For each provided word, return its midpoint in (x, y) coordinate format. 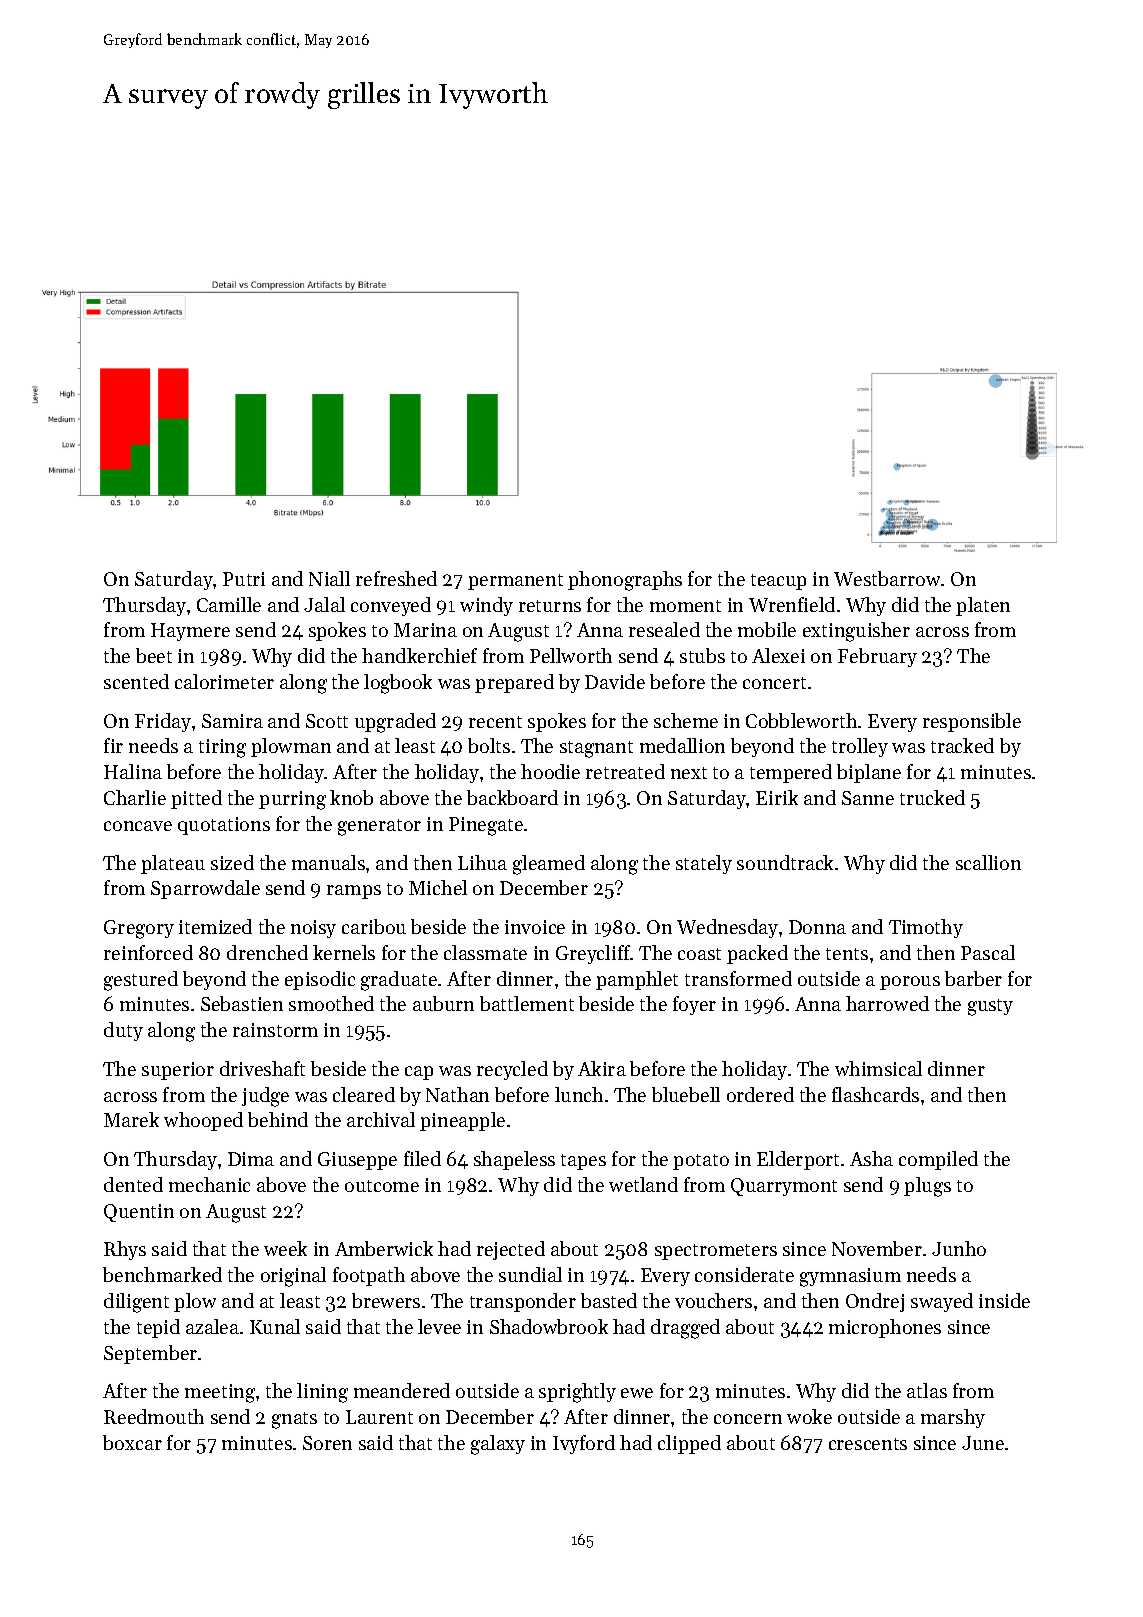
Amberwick (384, 1248)
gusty (990, 1007)
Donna (817, 927)
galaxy (498, 1445)
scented (136, 681)
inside (1004, 1300)
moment (685, 606)
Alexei (778, 655)
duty (123, 1031)
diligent (136, 1303)
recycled (512, 1070)
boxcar (132, 1442)
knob (351, 797)
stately (704, 864)
